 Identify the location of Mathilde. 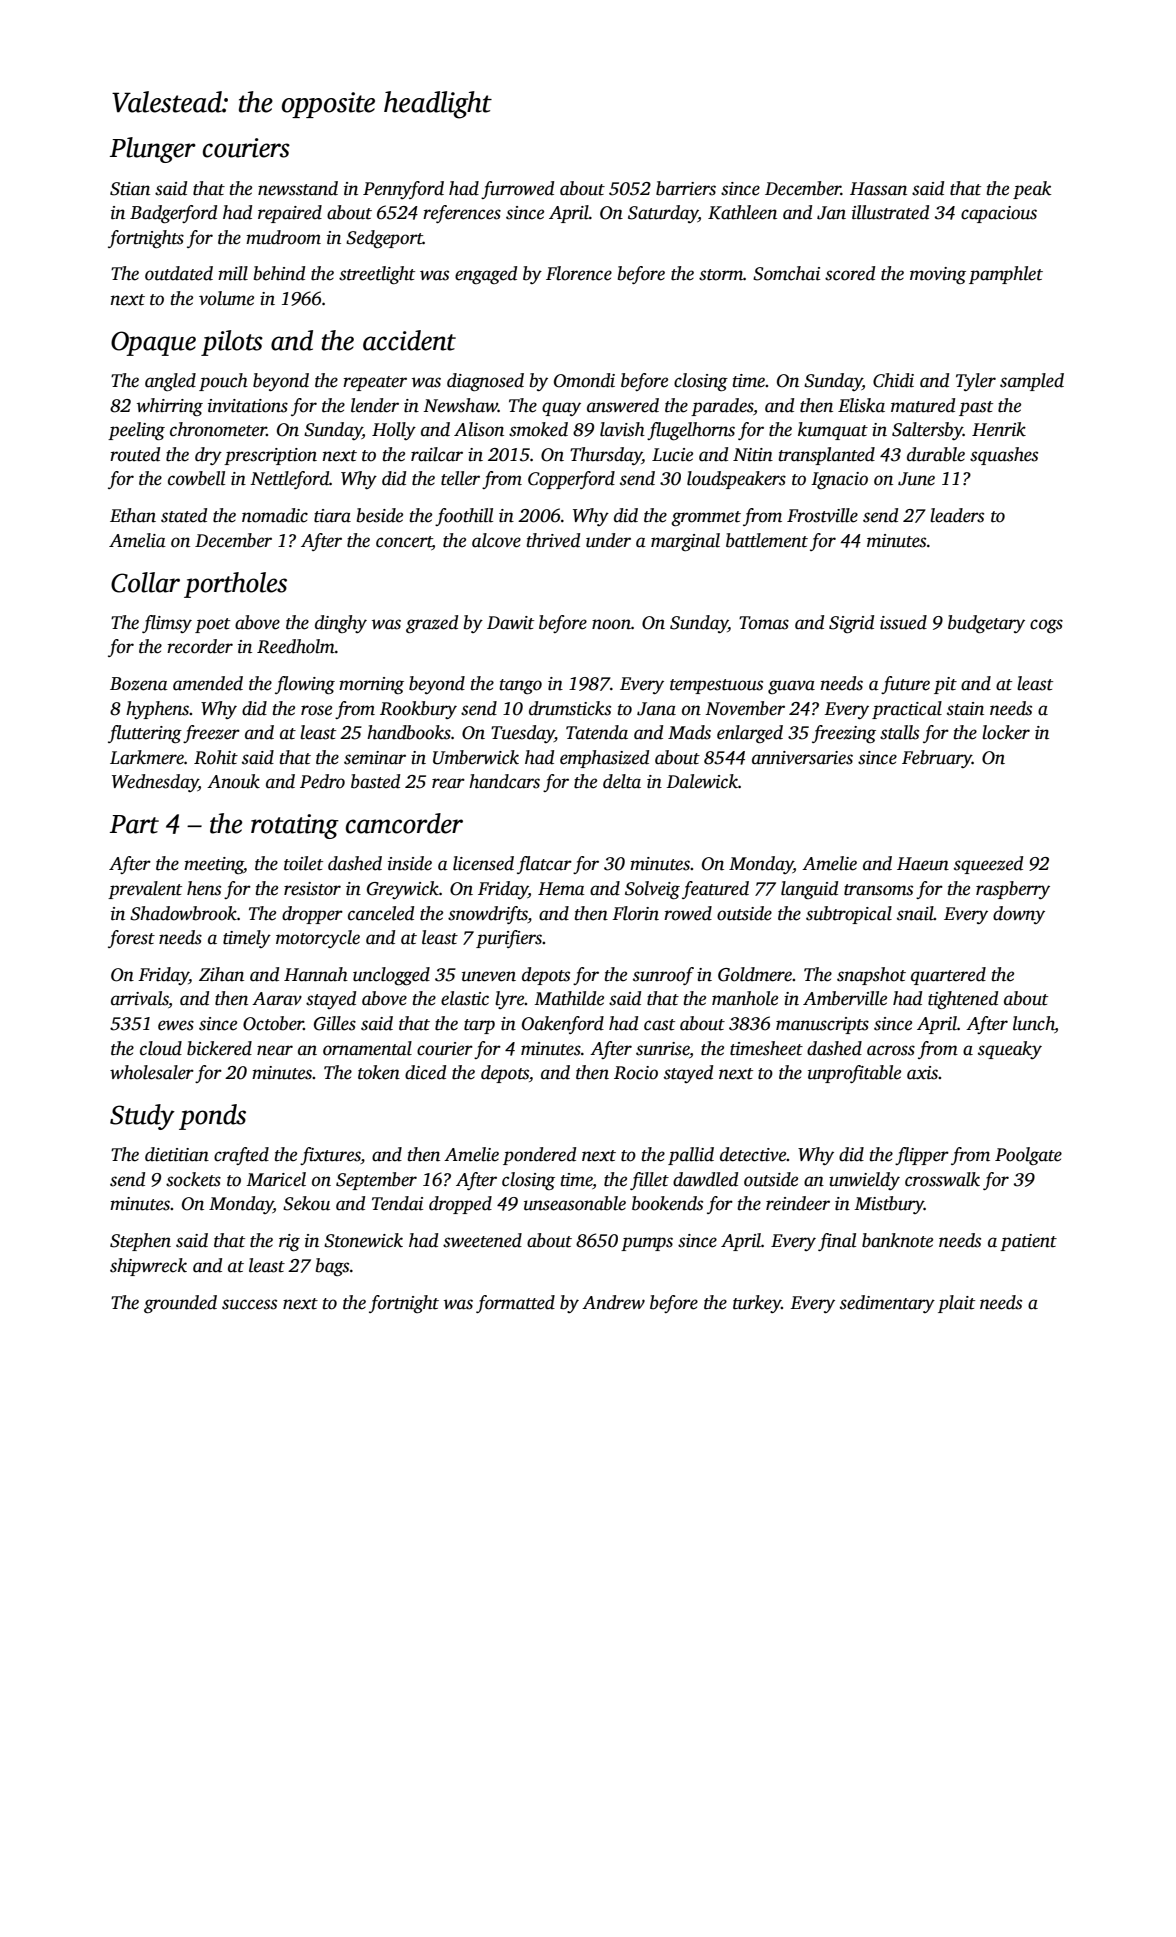
(569, 998).
